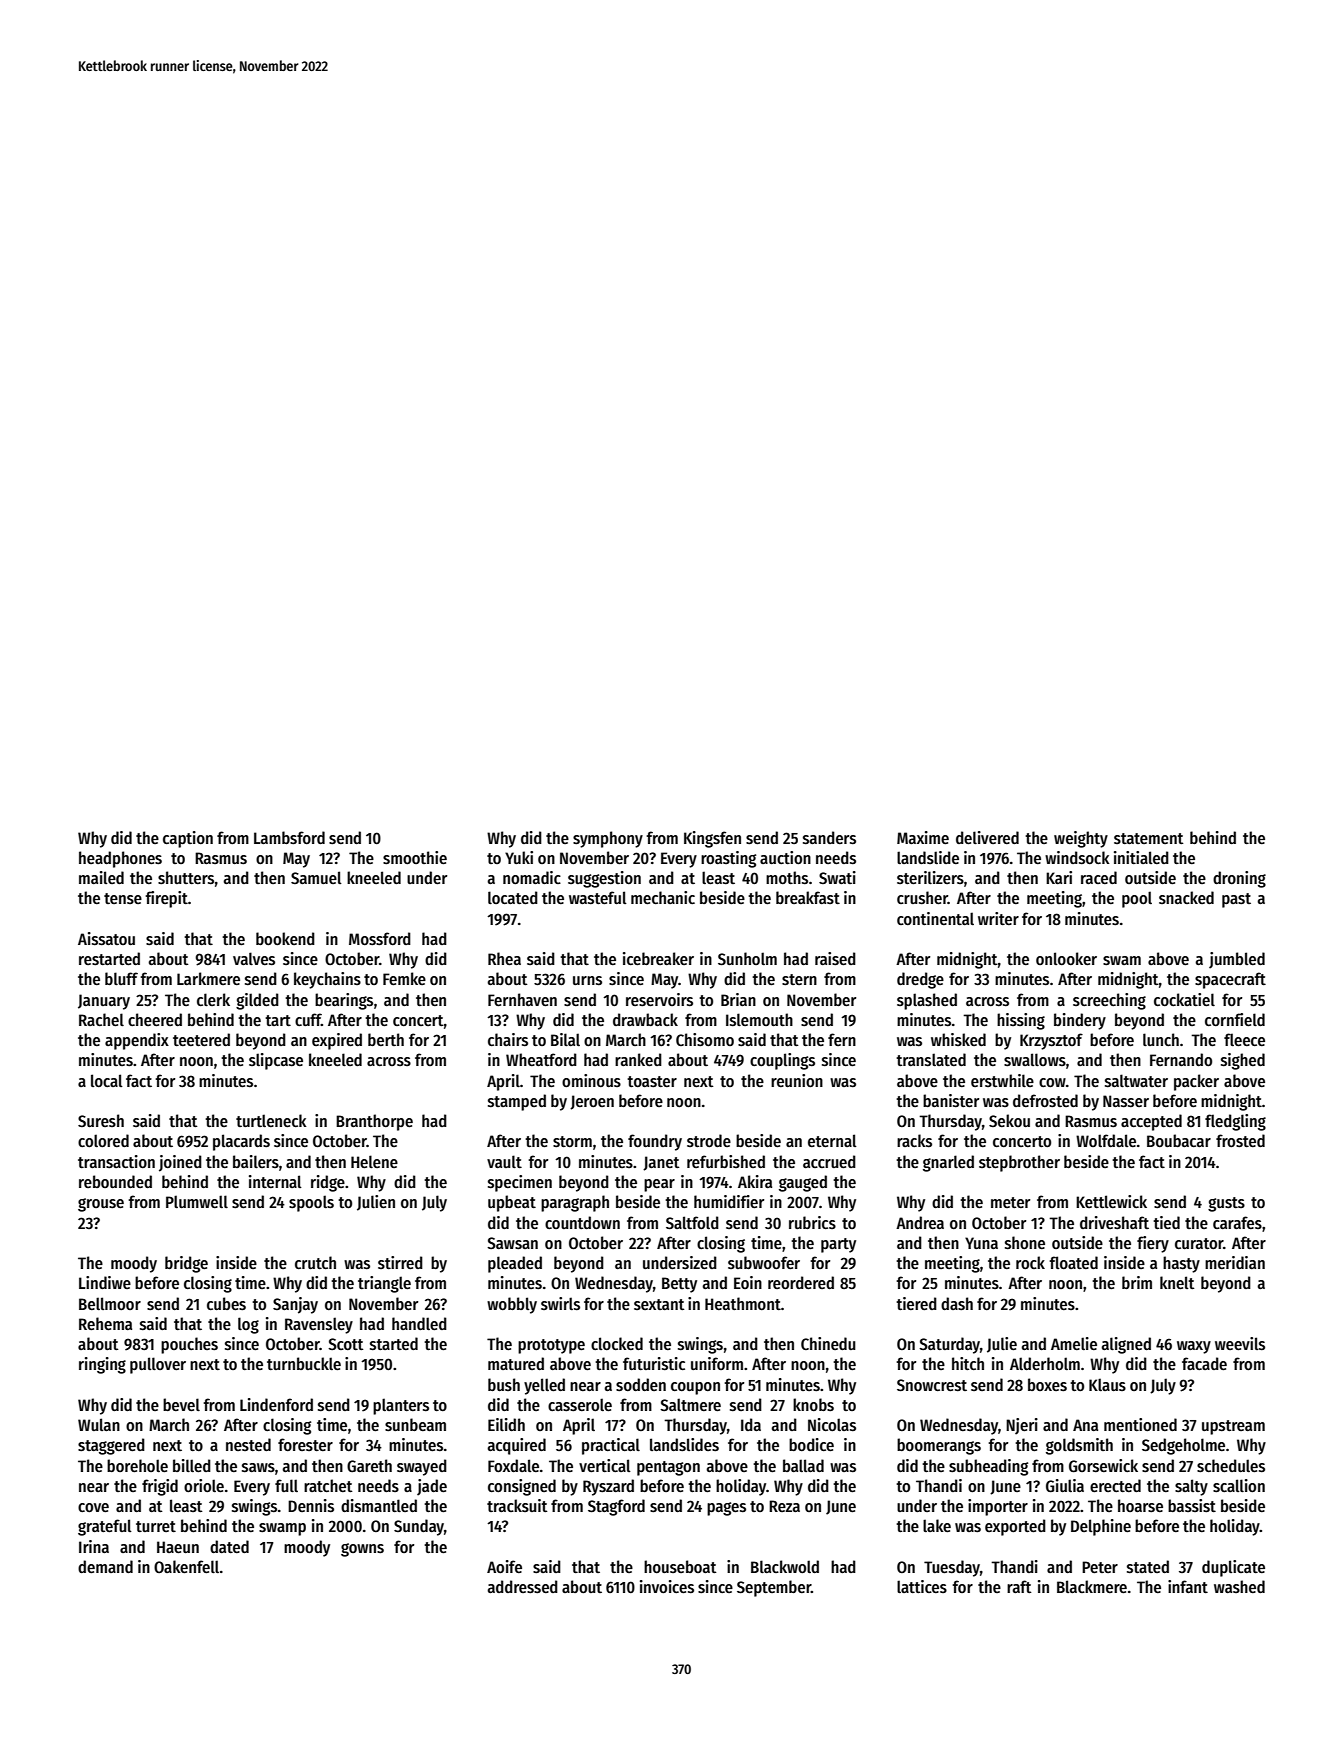  I want to click on Blackmere, so click(1092, 1586).
